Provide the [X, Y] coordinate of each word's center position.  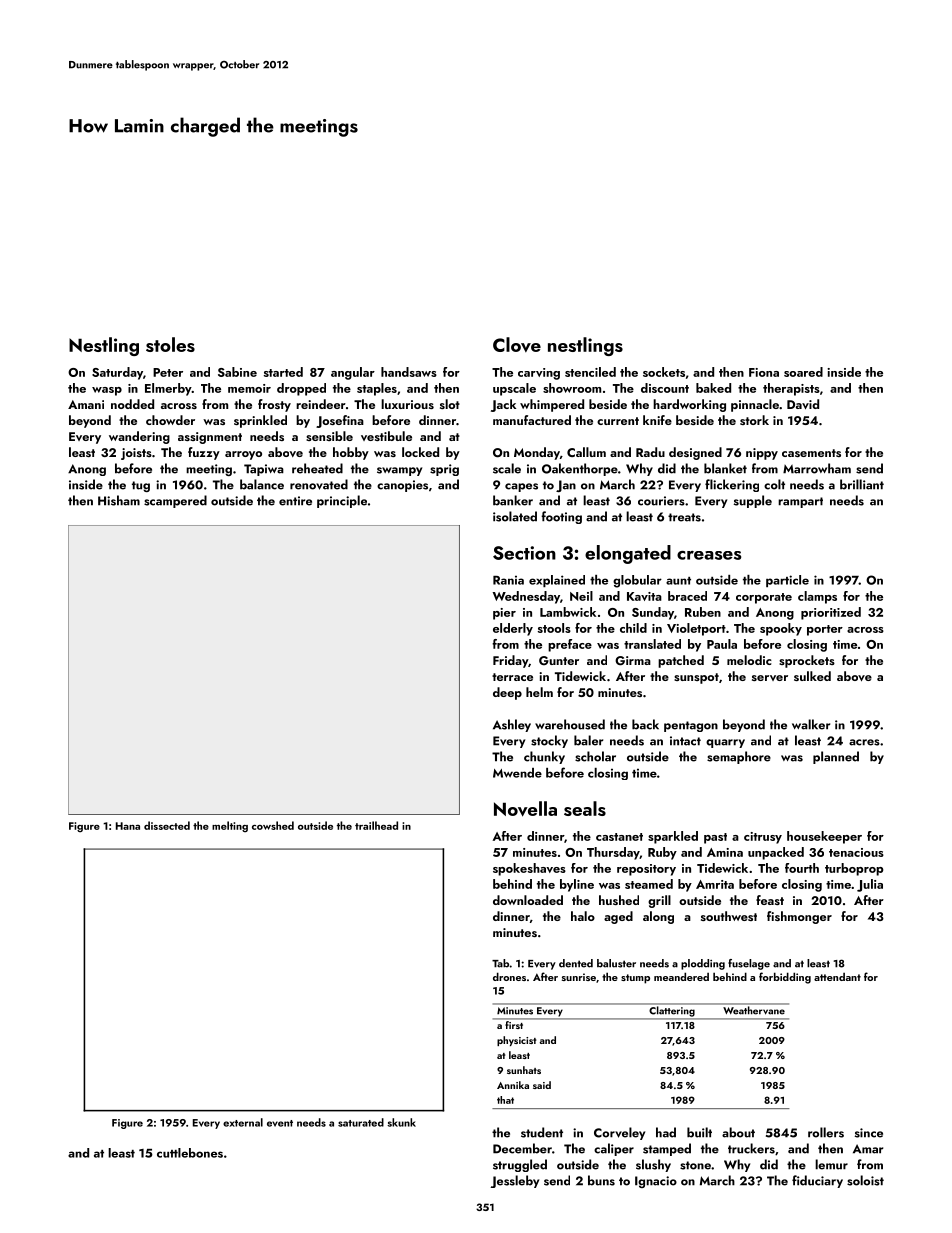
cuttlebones [190, 1153]
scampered [175, 501]
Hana [128, 826]
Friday [510, 661]
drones [509, 976]
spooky [781, 629]
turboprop [854, 869]
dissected [167, 825]
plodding [703, 964]
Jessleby [514, 1181]
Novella [525, 809]
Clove [517, 344]
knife [657, 420]
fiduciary [817, 1181]
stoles [170, 344]
